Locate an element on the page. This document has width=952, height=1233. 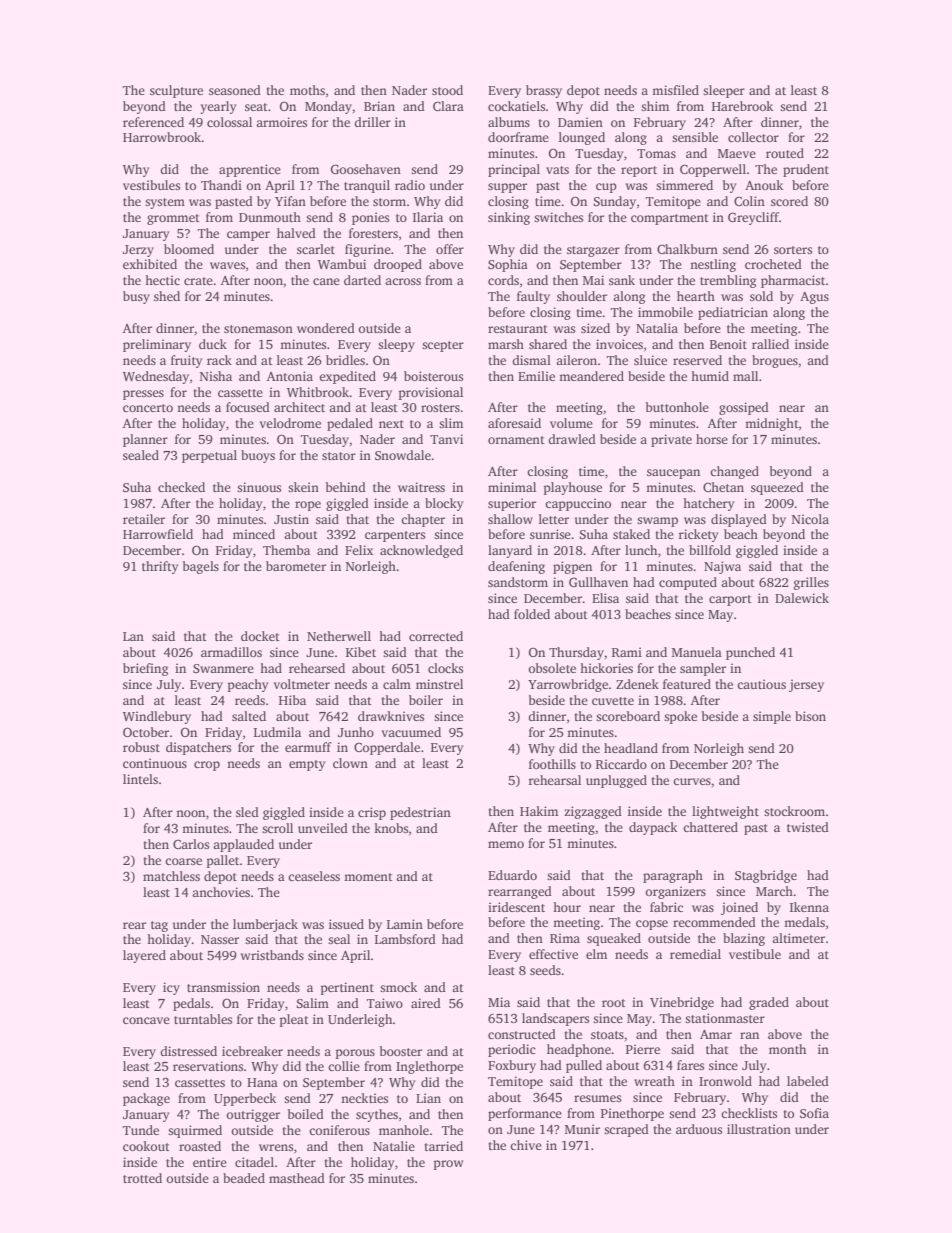
radio is located at coordinates (410, 185).
